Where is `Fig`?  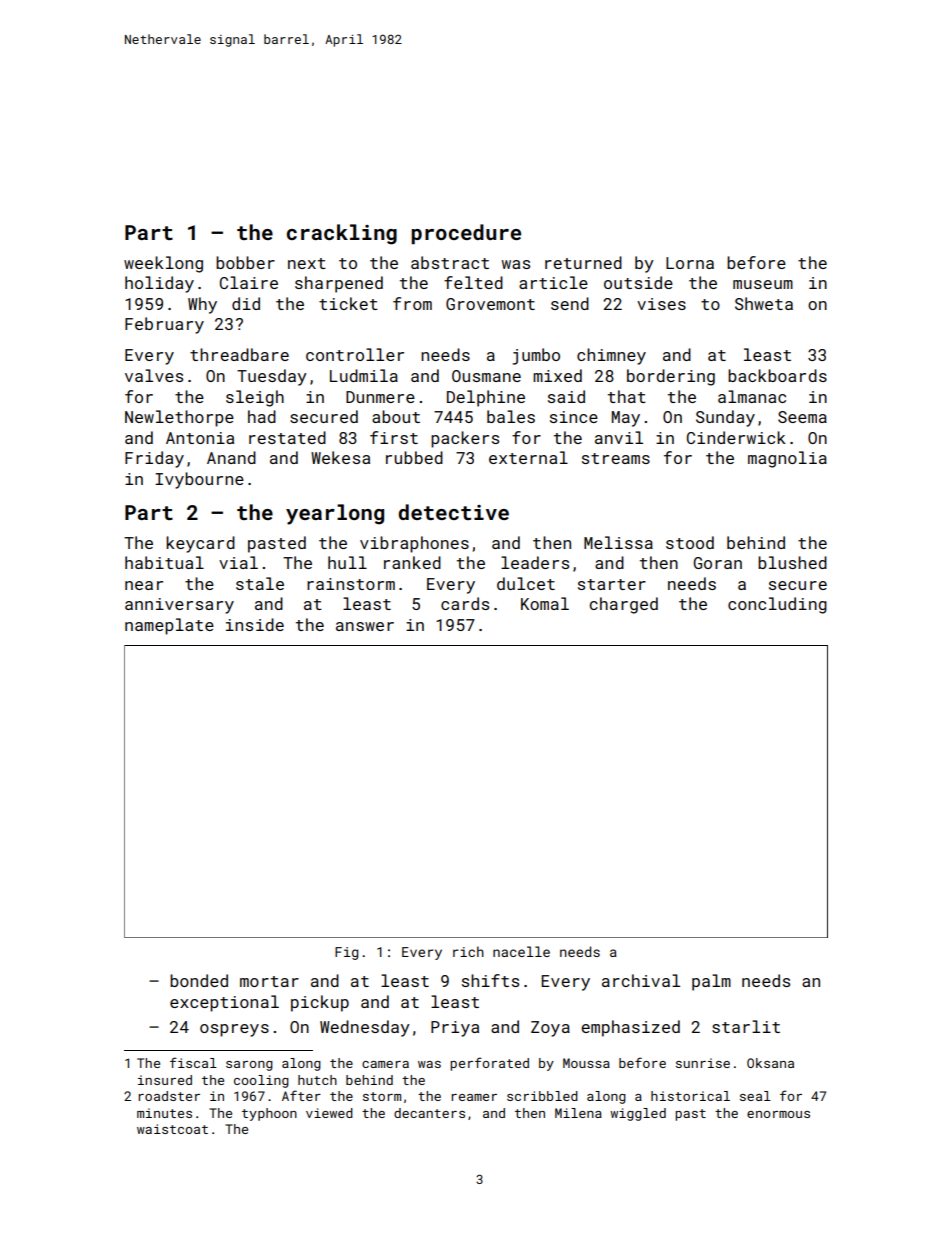 Fig is located at coordinates (346, 953).
